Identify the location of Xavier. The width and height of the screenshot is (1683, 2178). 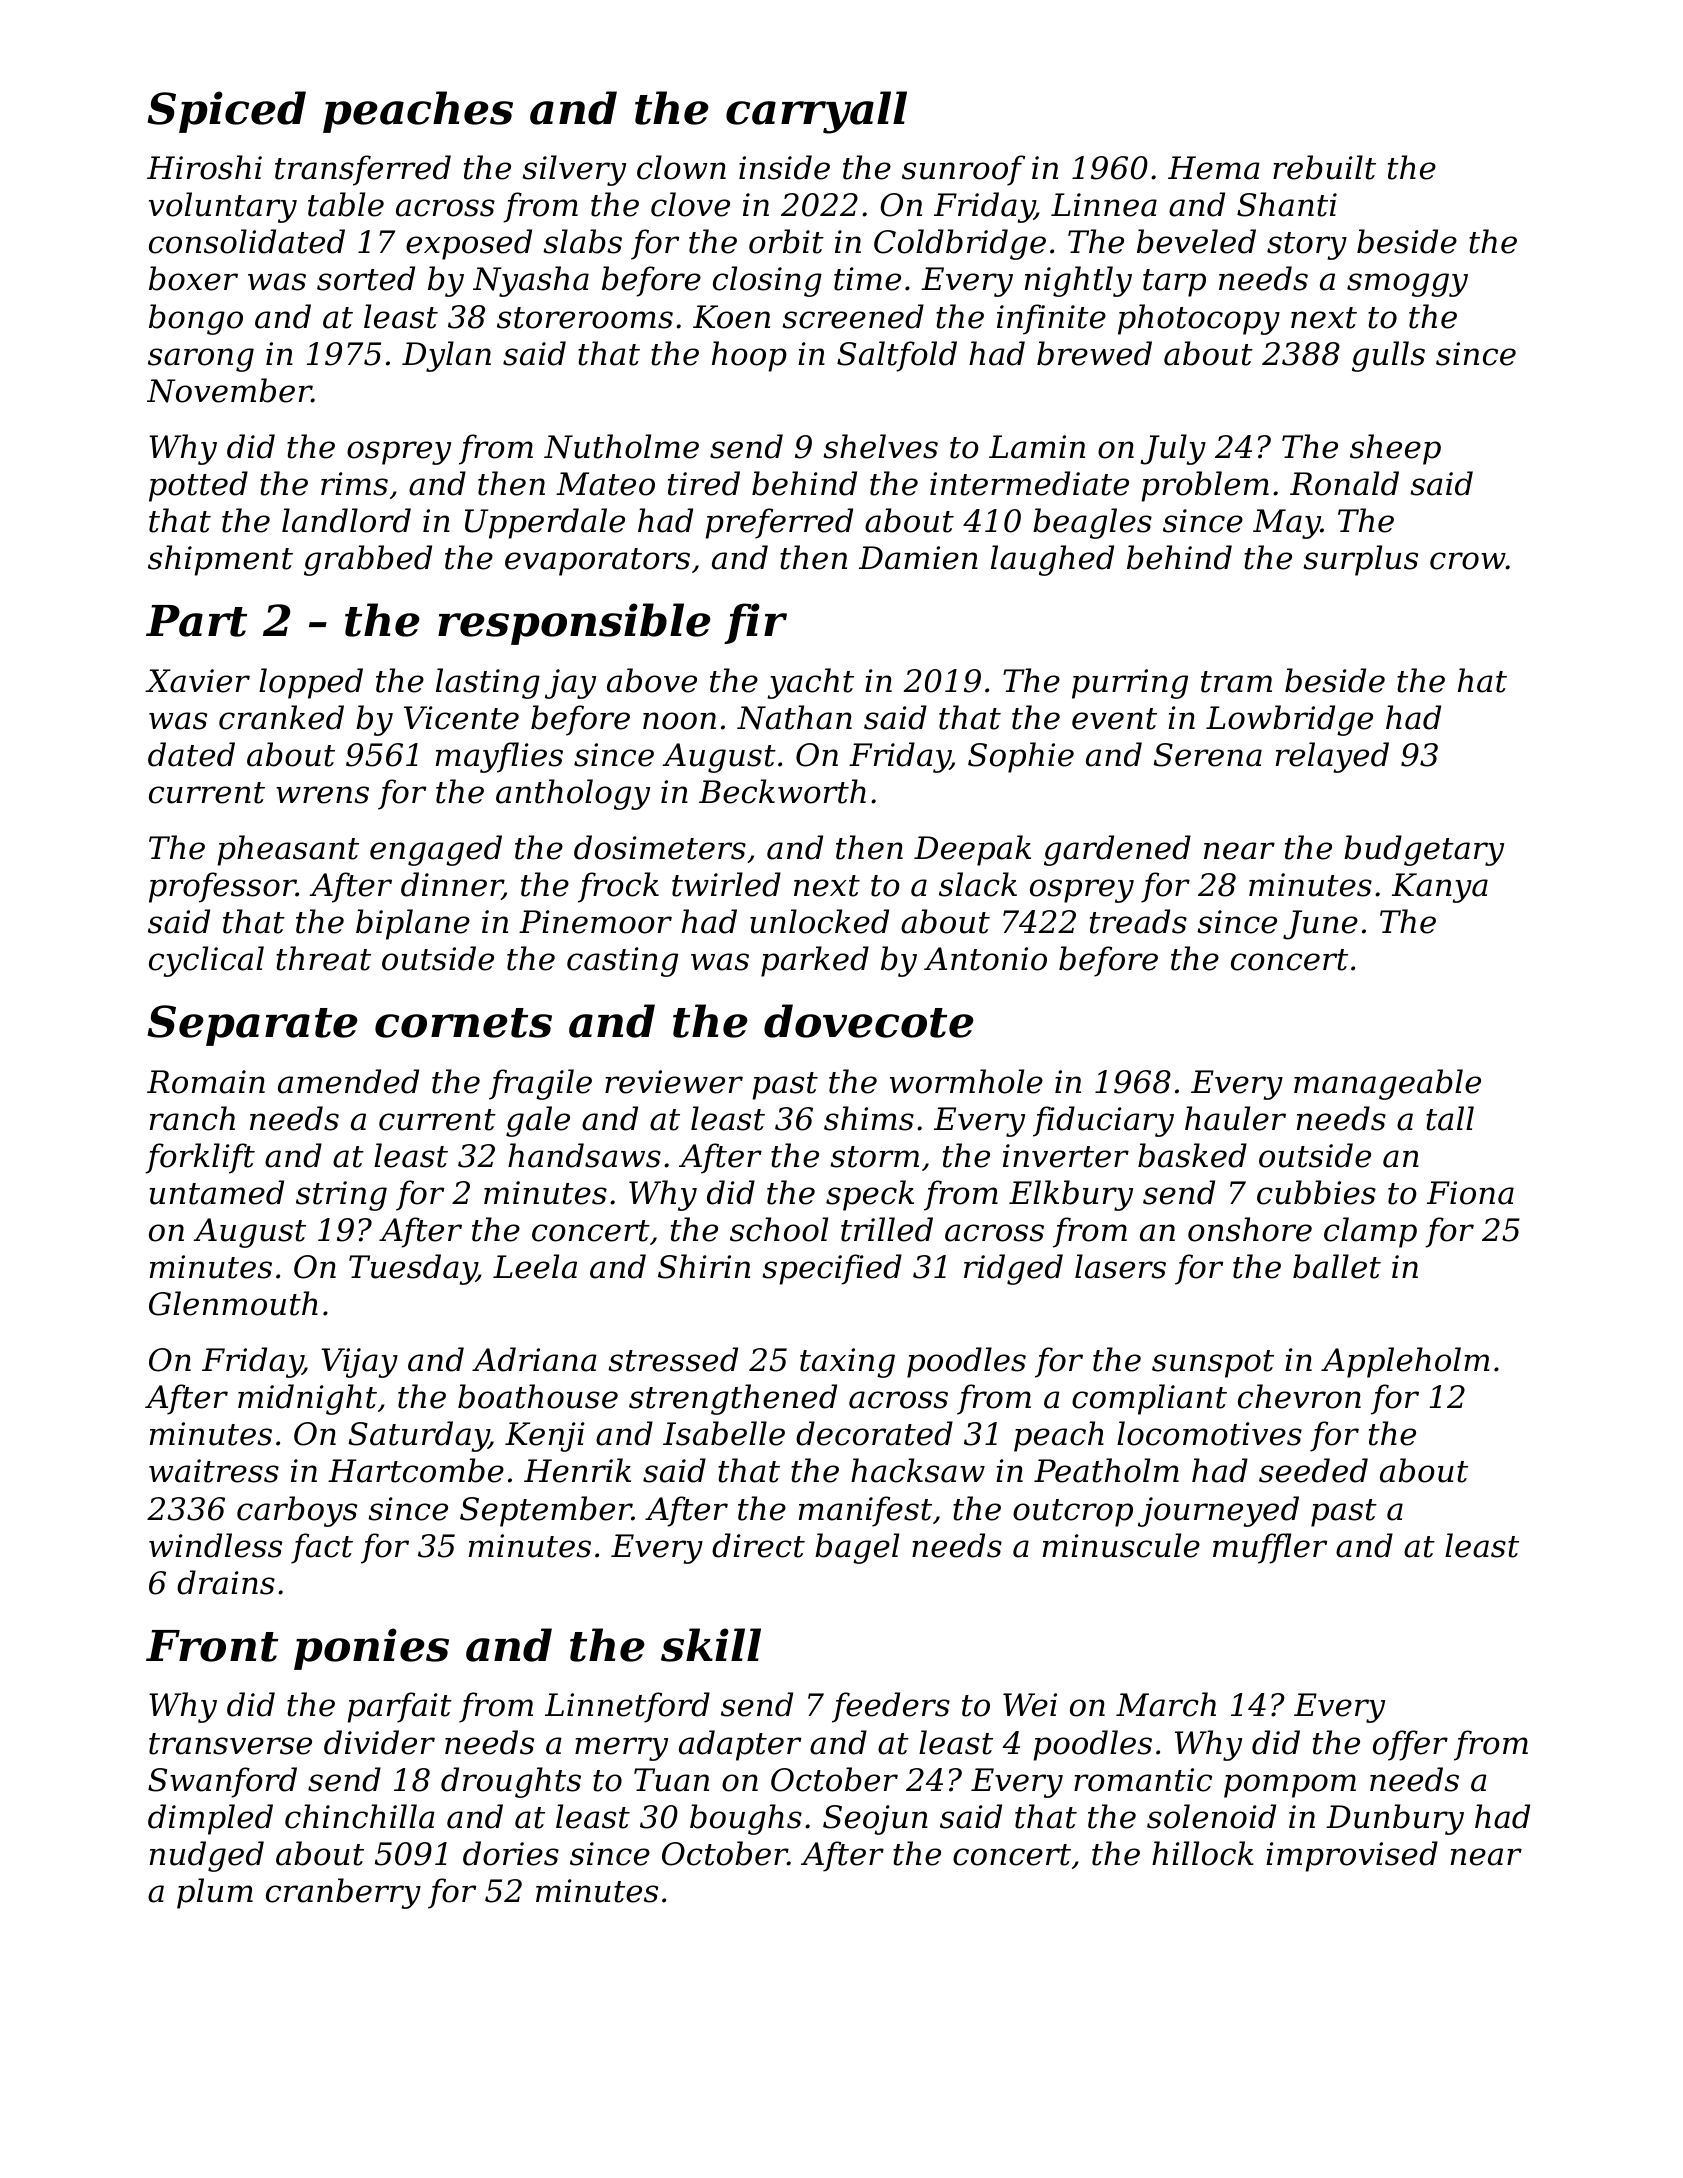
(197, 681).
